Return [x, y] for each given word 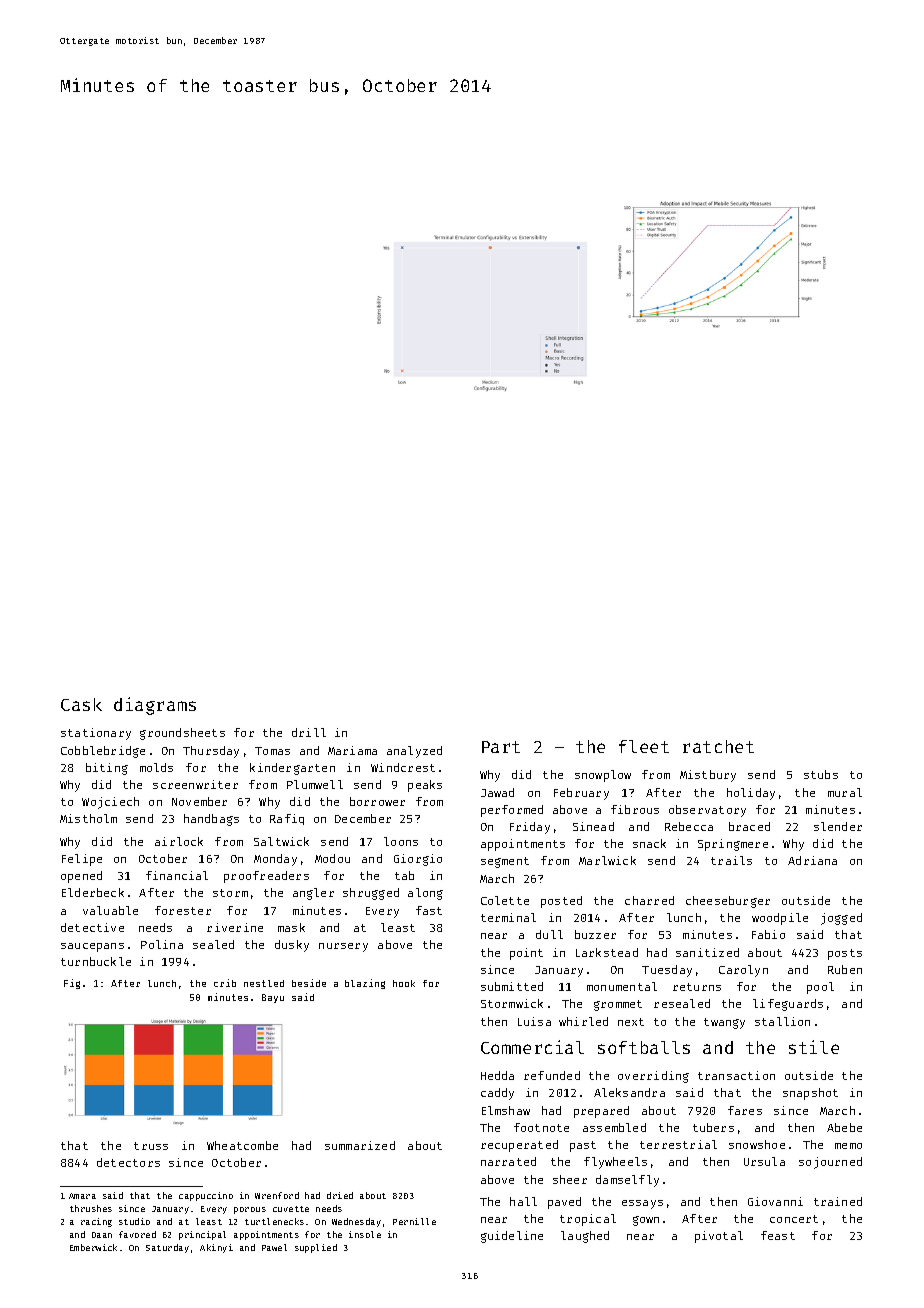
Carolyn [743, 971]
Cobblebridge [103, 752]
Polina [162, 944]
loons [401, 841]
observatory [707, 811]
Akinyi [216, 1248]
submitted [512, 986]
